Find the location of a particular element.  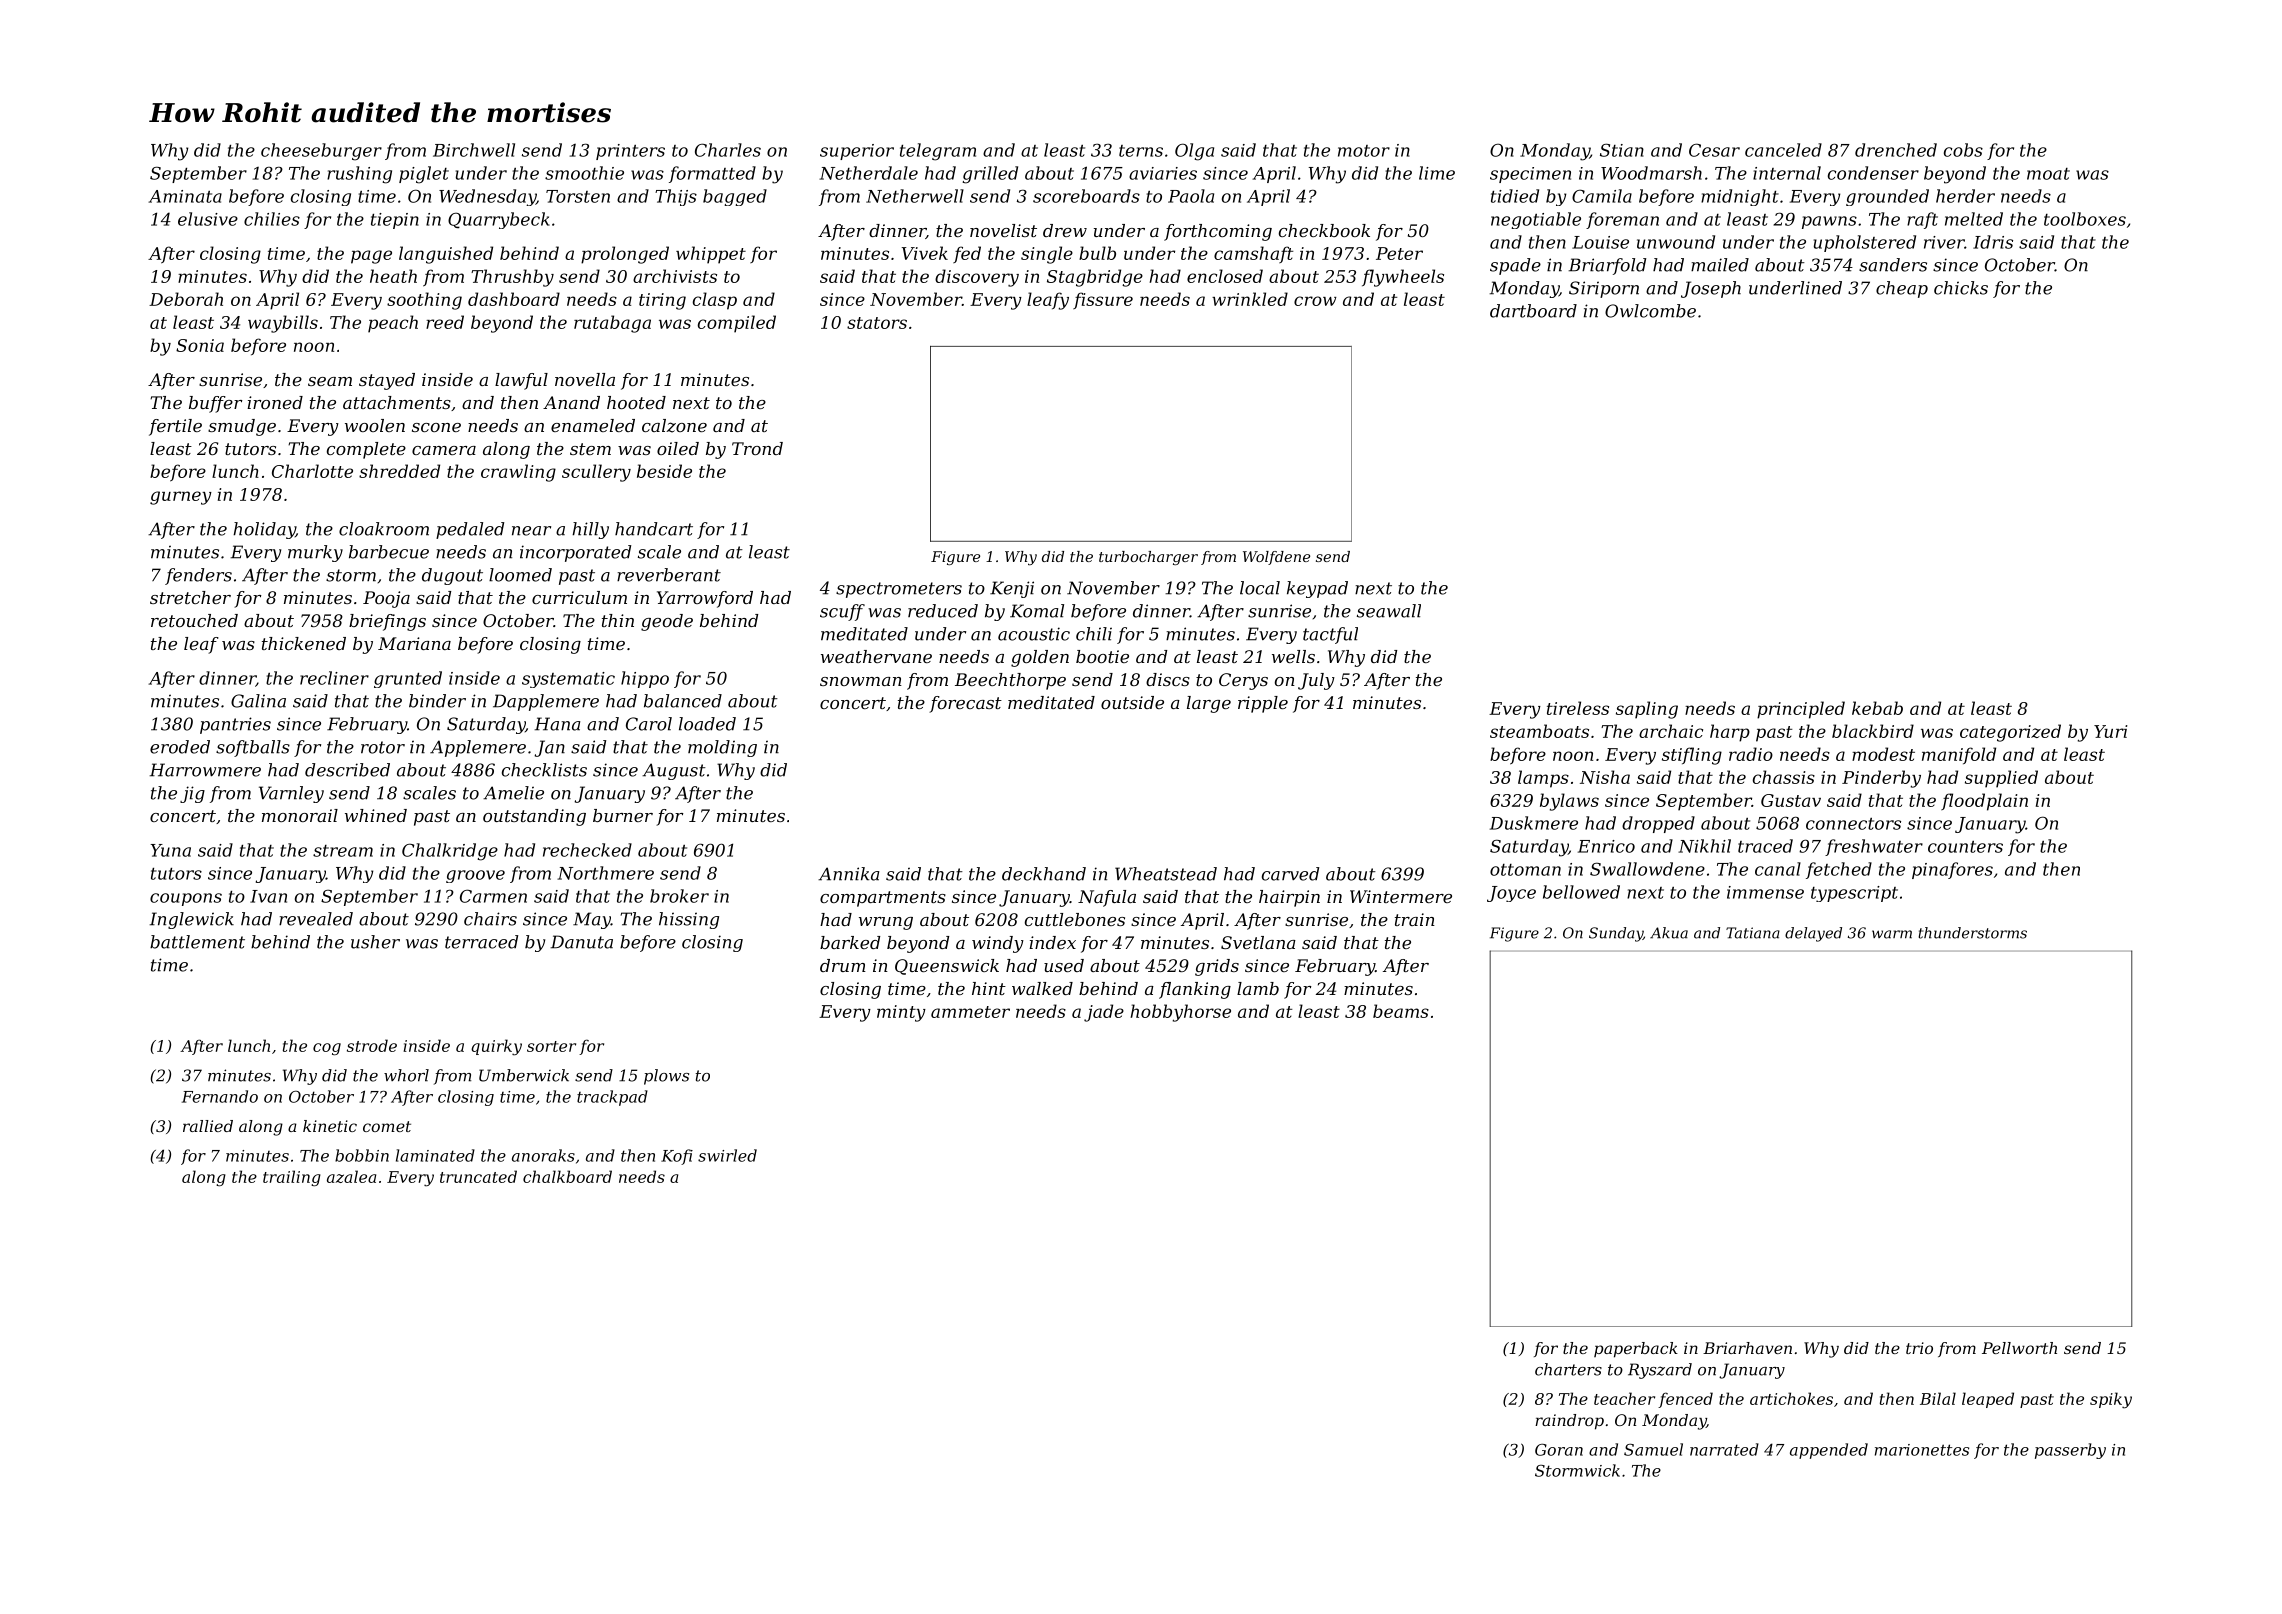

snowman is located at coordinates (861, 681).
